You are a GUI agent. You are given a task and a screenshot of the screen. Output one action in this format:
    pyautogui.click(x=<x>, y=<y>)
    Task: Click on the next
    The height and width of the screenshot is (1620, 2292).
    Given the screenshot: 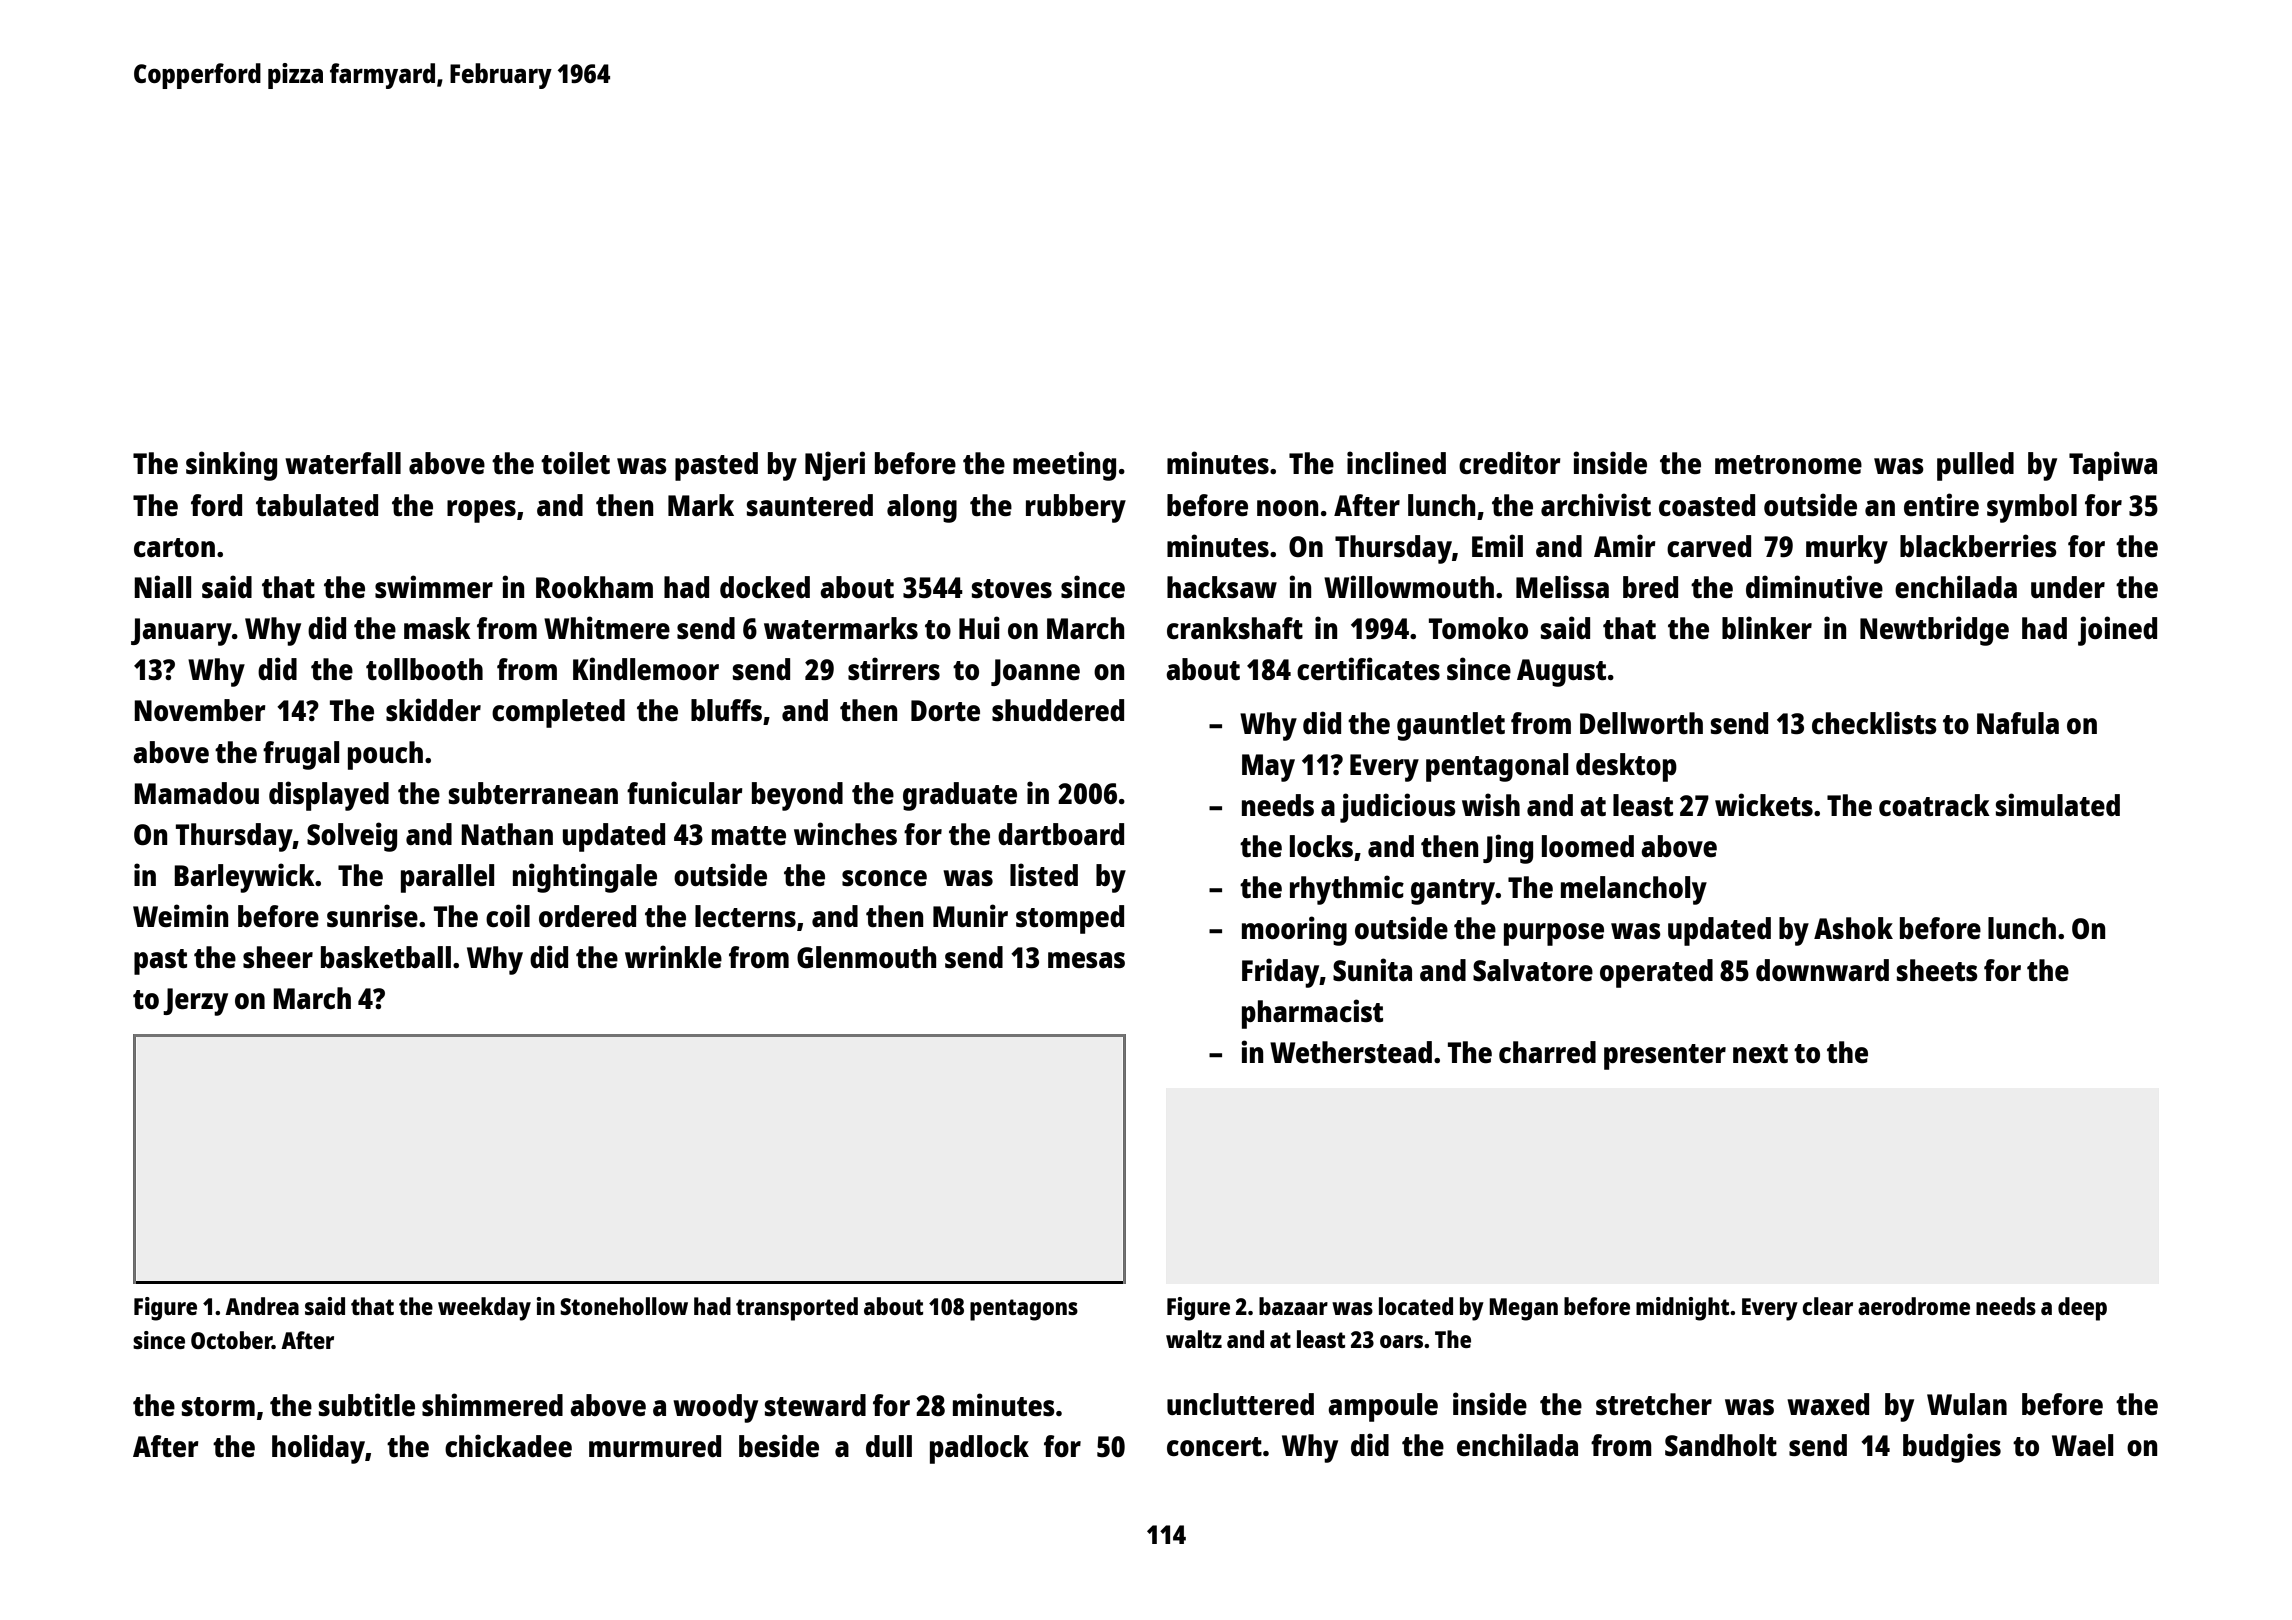 What is the action you would take?
    pyautogui.click(x=1760, y=1053)
